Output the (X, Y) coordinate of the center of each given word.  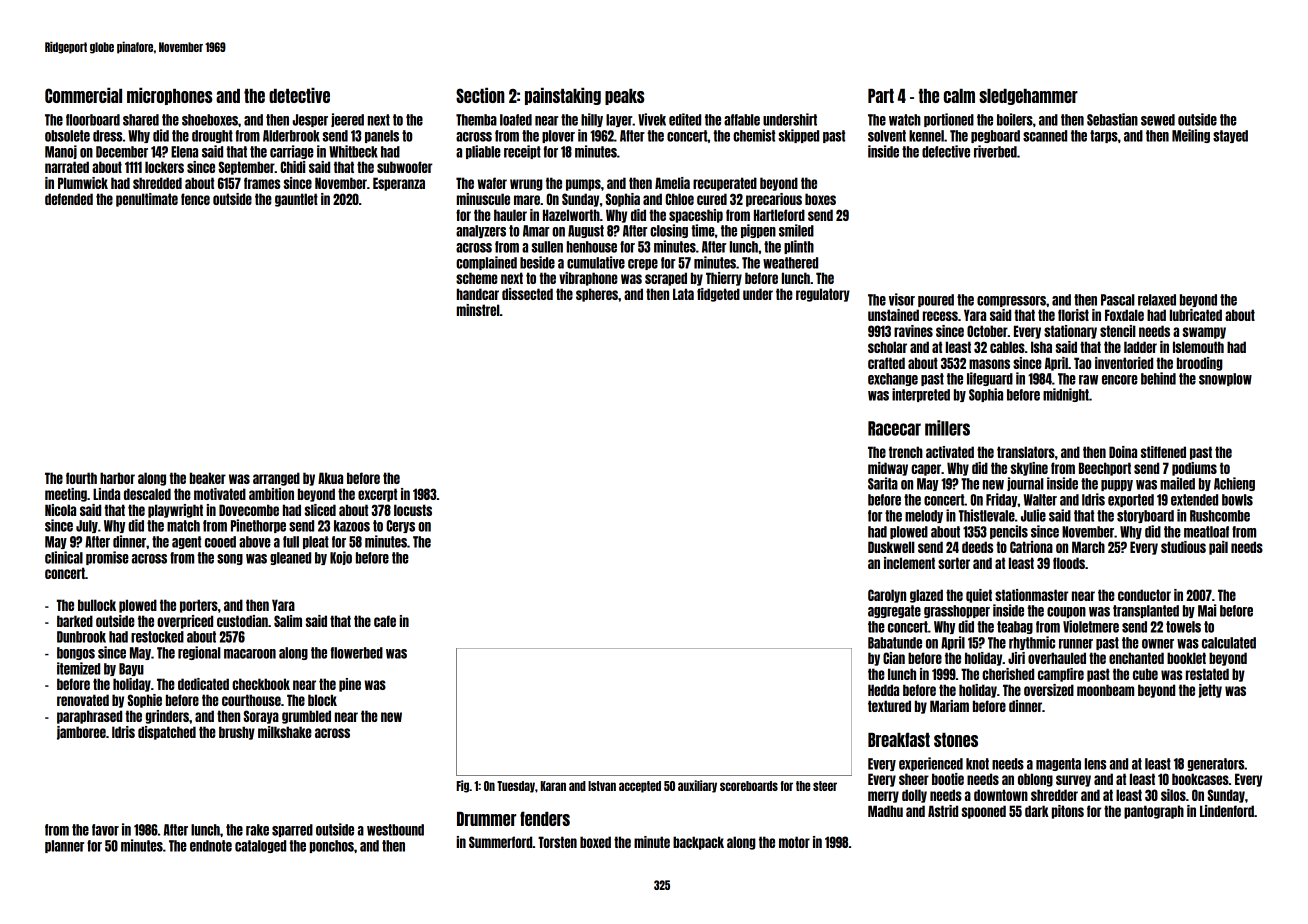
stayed (1230, 136)
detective (299, 95)
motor (794, 842)
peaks (624, 97)
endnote (211, 846)
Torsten (557, 842)
